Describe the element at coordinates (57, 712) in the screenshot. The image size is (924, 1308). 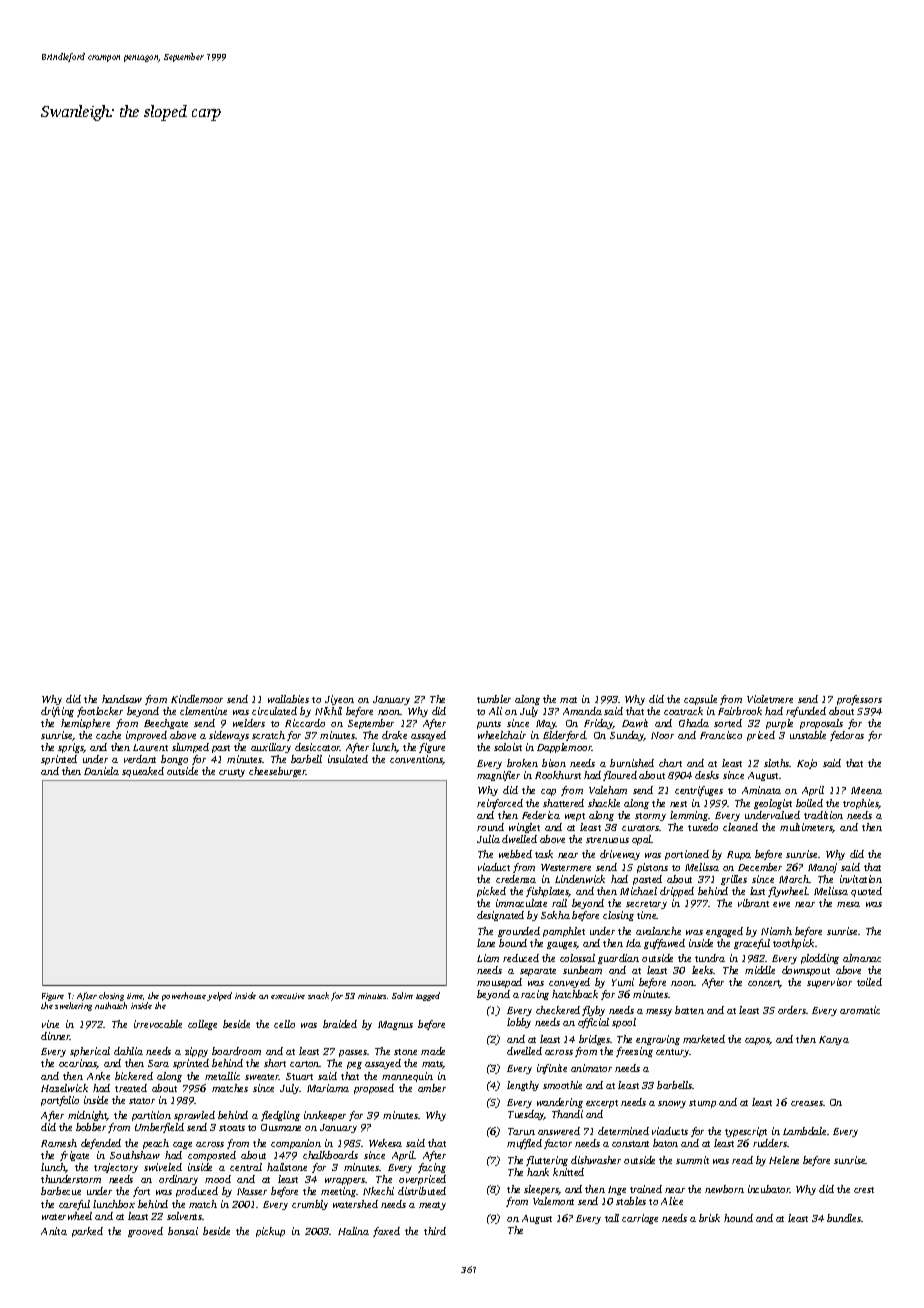
I see `drifting` at that location.
